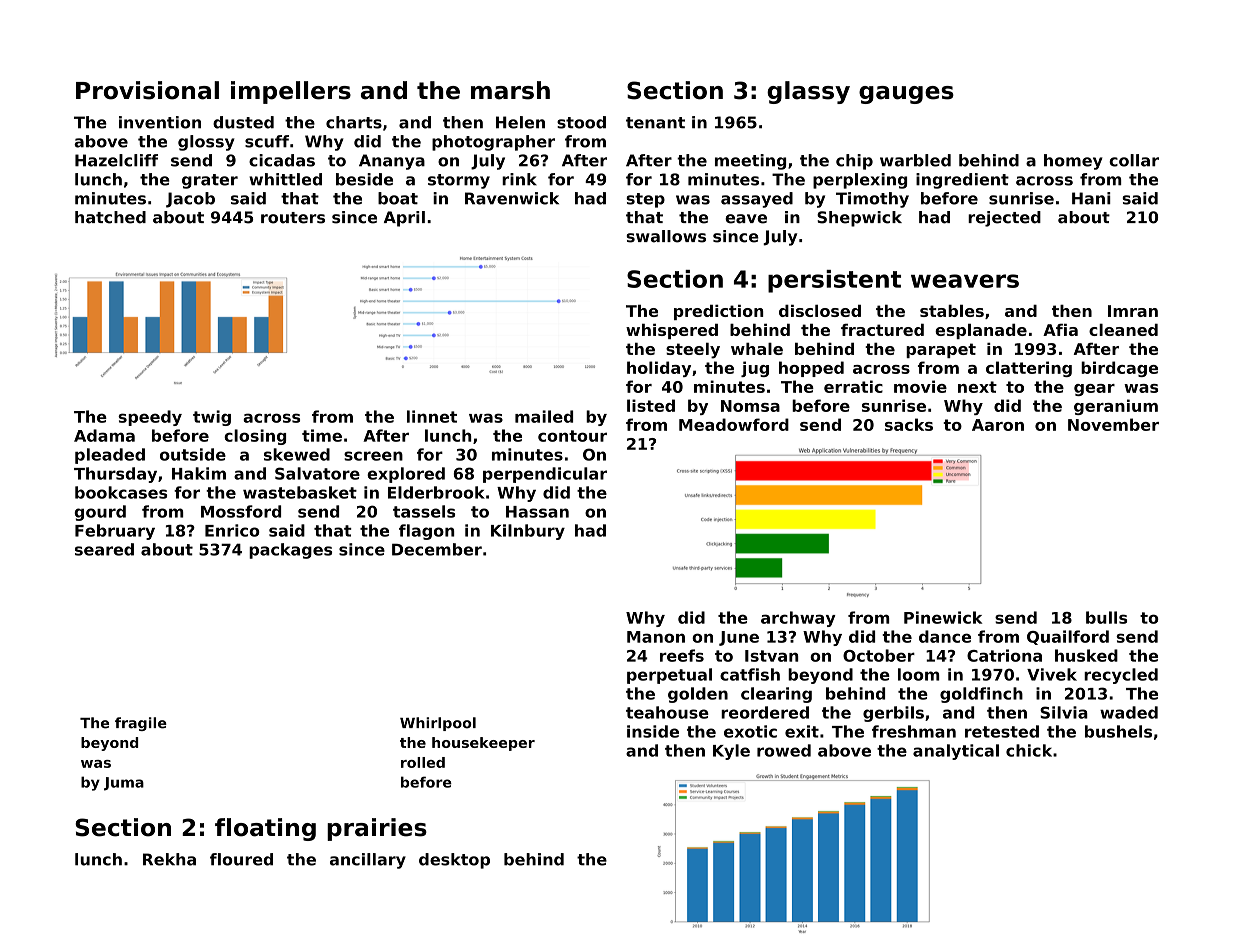  What do you see at coordinates (241, 511) in the screenshot?
I see `Mossford` at bounding box center [241, 511].
